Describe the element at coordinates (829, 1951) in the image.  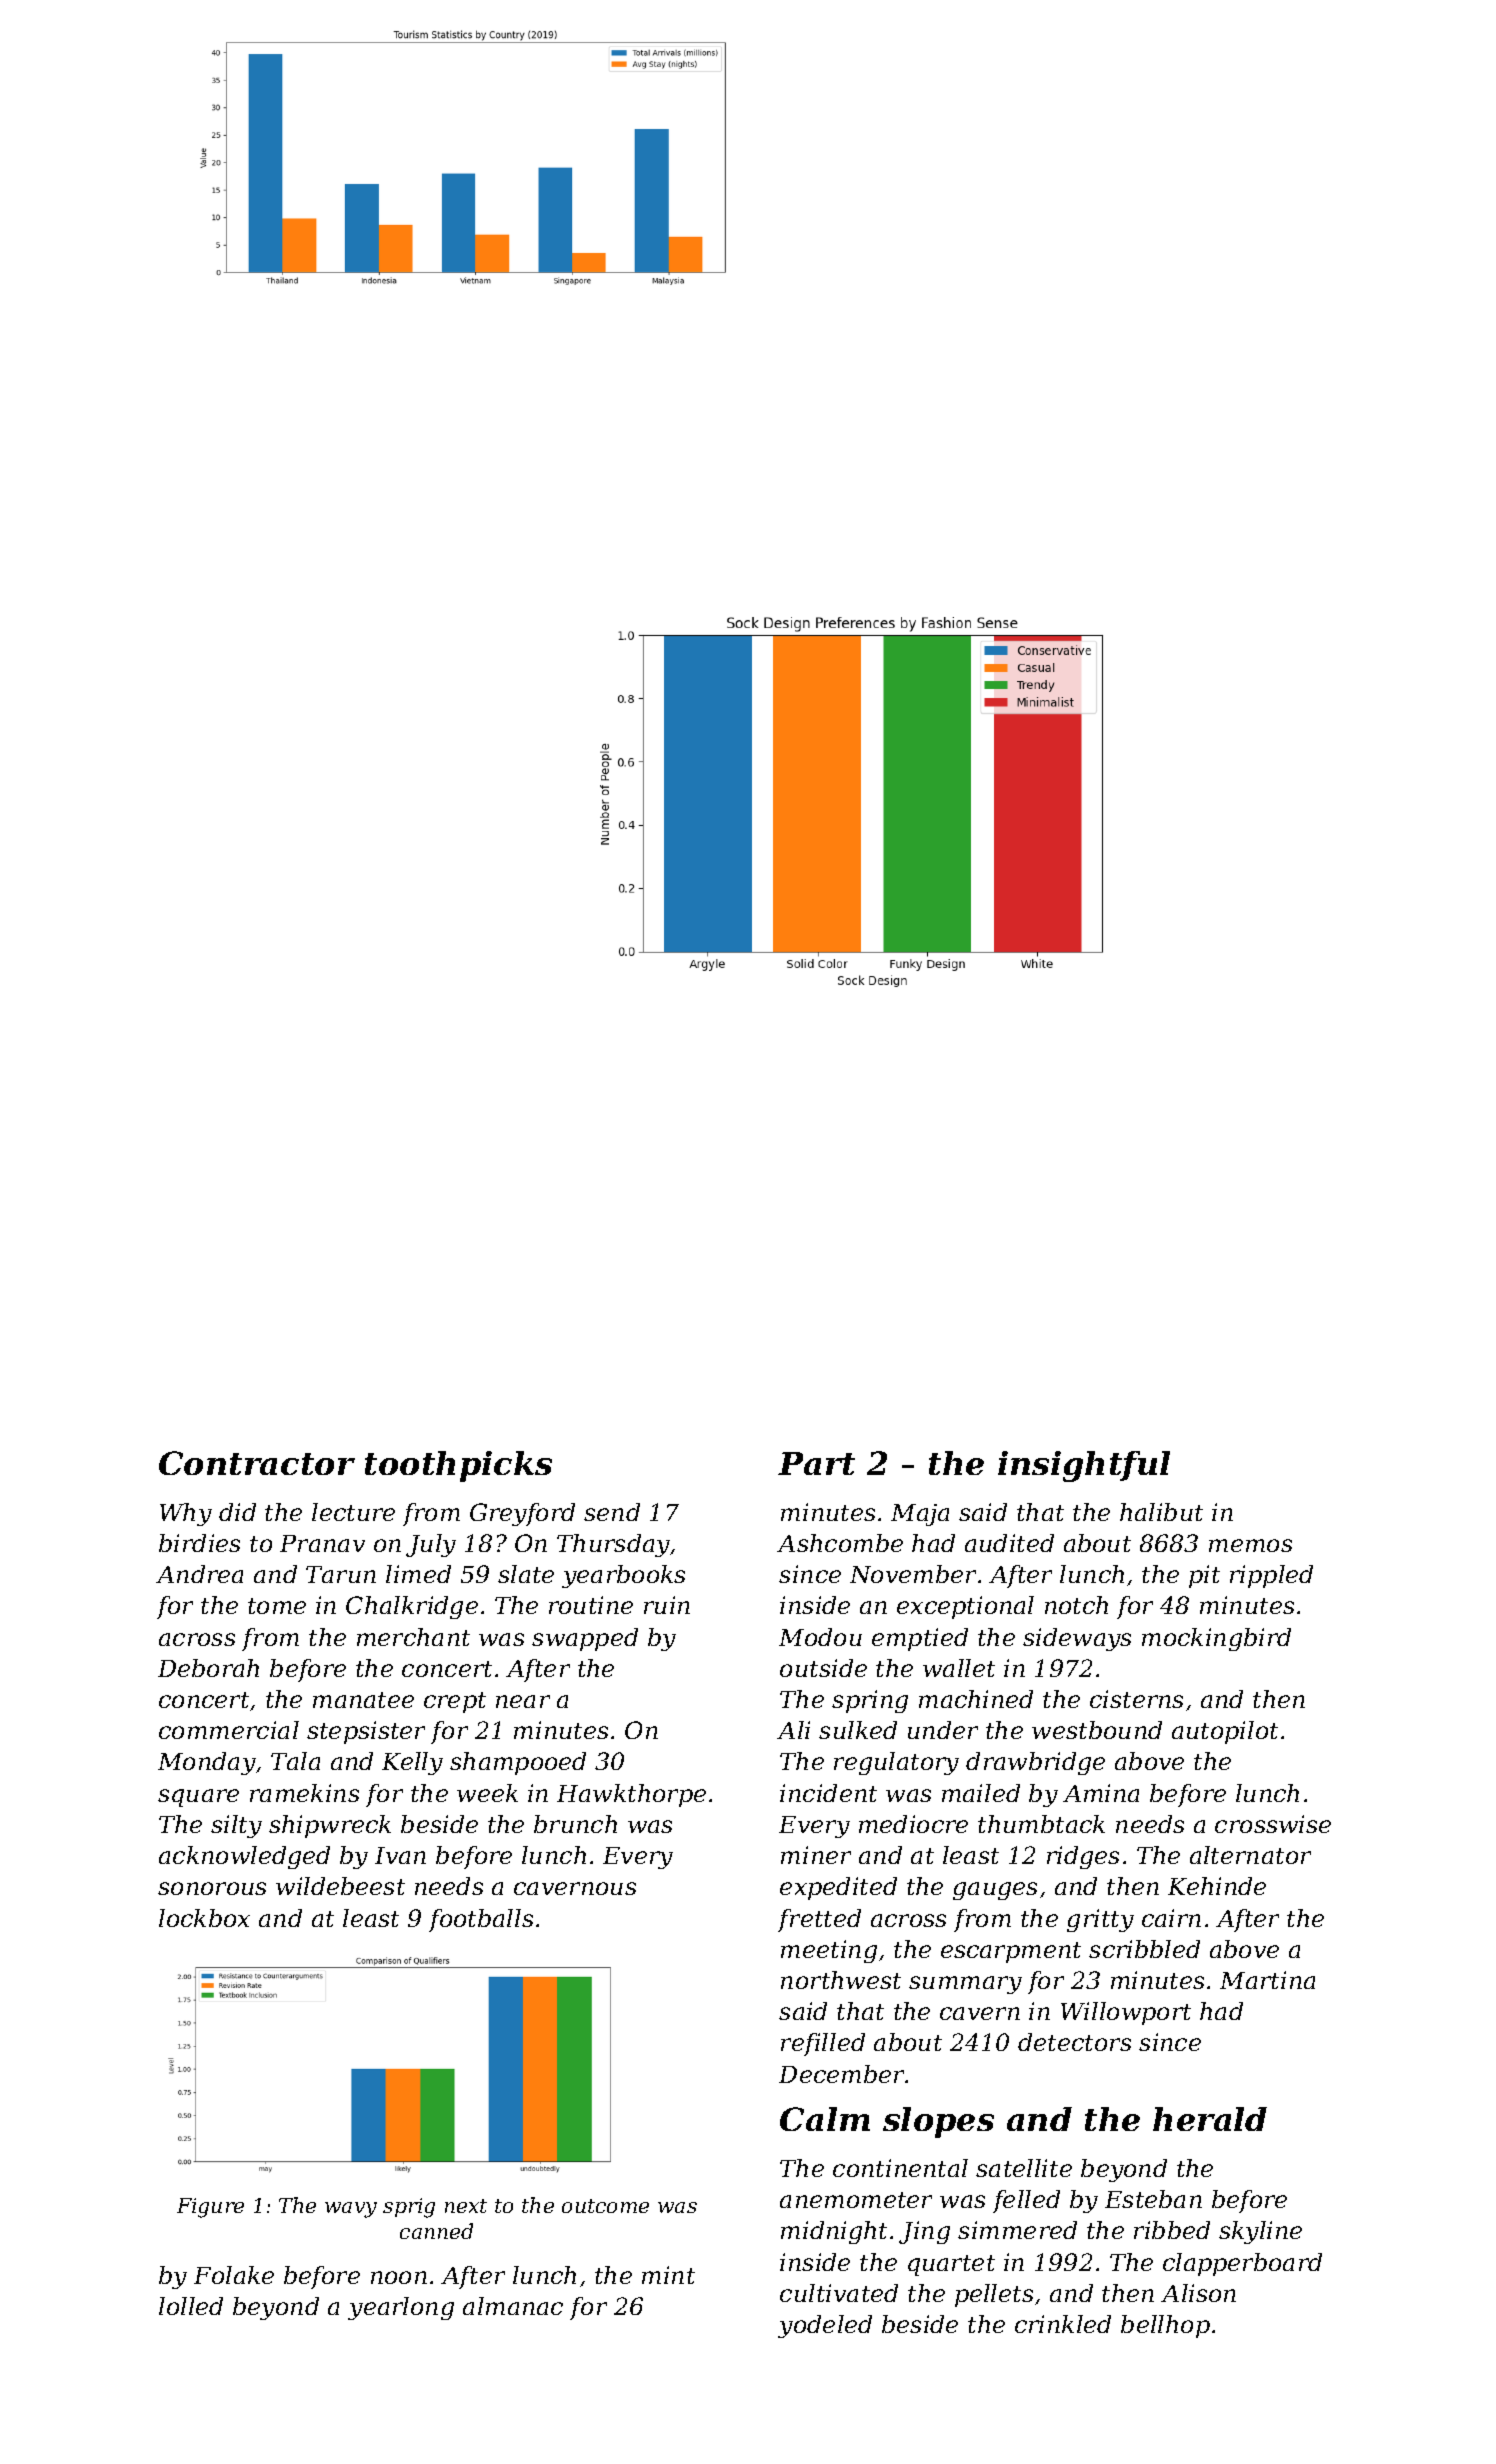
I see `meeting` at that location.
